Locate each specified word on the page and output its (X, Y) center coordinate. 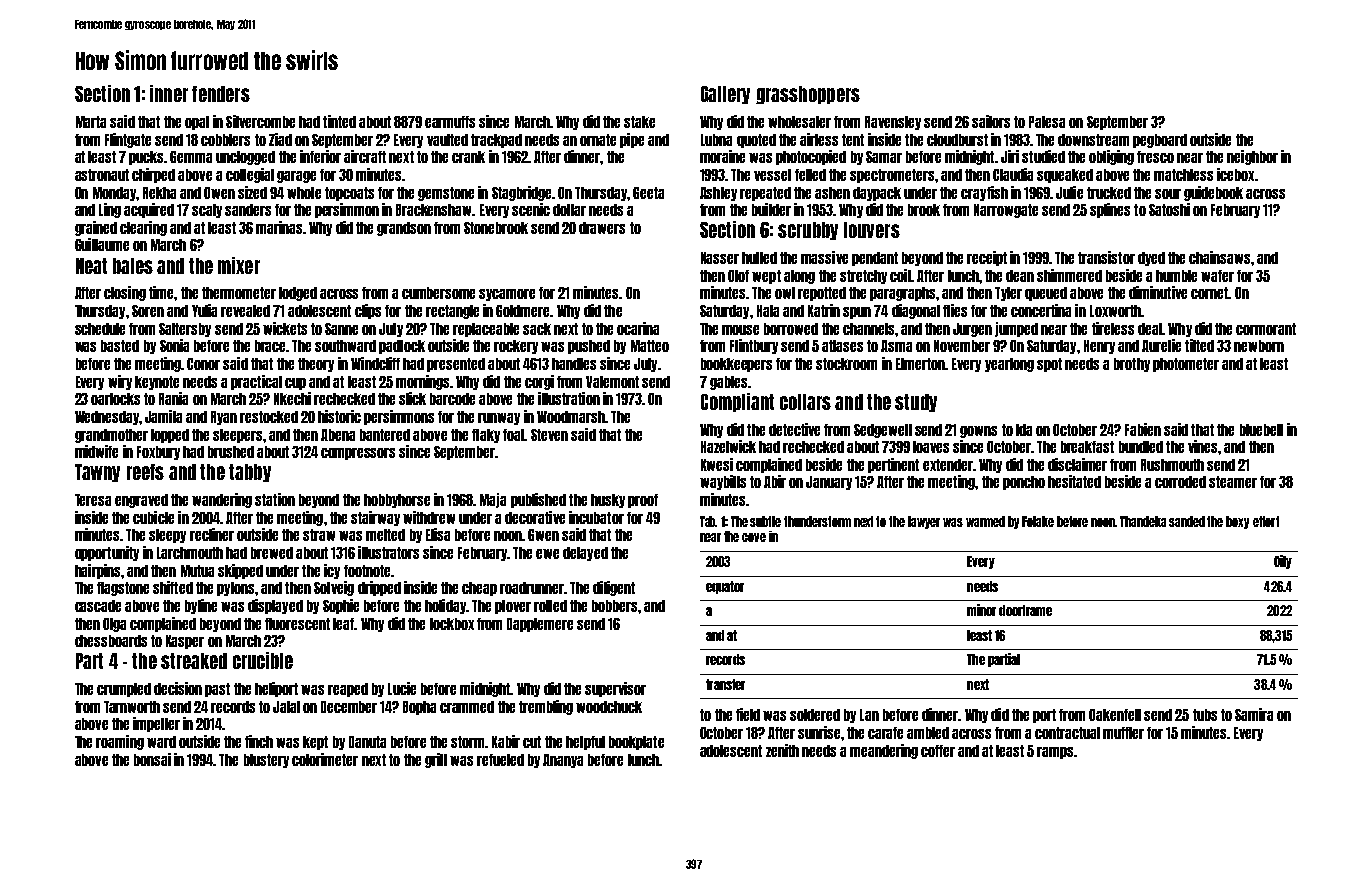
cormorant (1266, 329)
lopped (170, 436)
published (538, 500)
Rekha (159, 193)
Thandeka (1143, 521)
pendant (875, 259)
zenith (782, 750)
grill (436, 760)
